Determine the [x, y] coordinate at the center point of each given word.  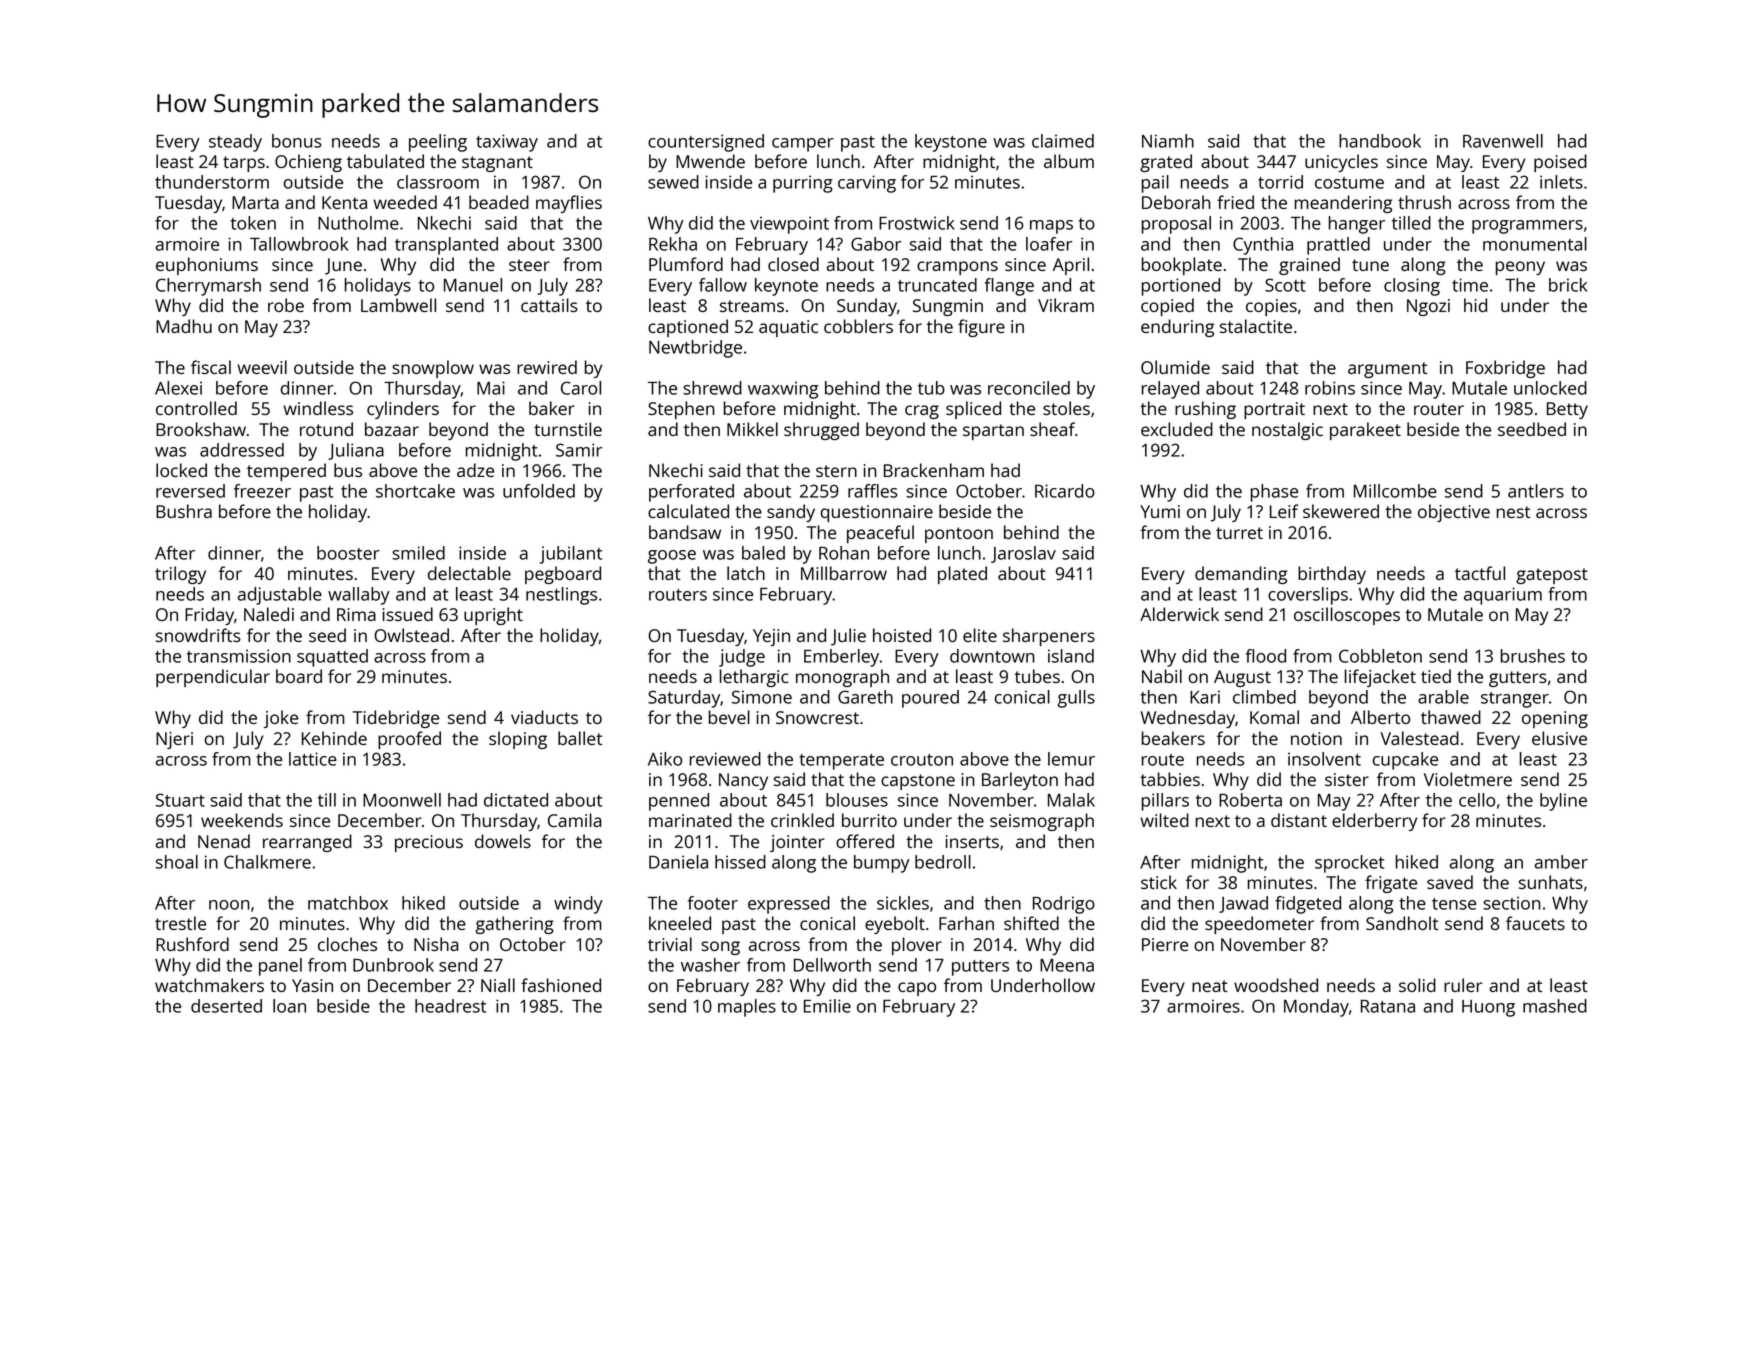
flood [1266, 656]
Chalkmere [267, 862]
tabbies [1170, 779]
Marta [255, 202]
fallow [723, 285]
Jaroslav [1023, 554]
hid [1475, 305]
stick [1159, 882]
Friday [209, 616]
